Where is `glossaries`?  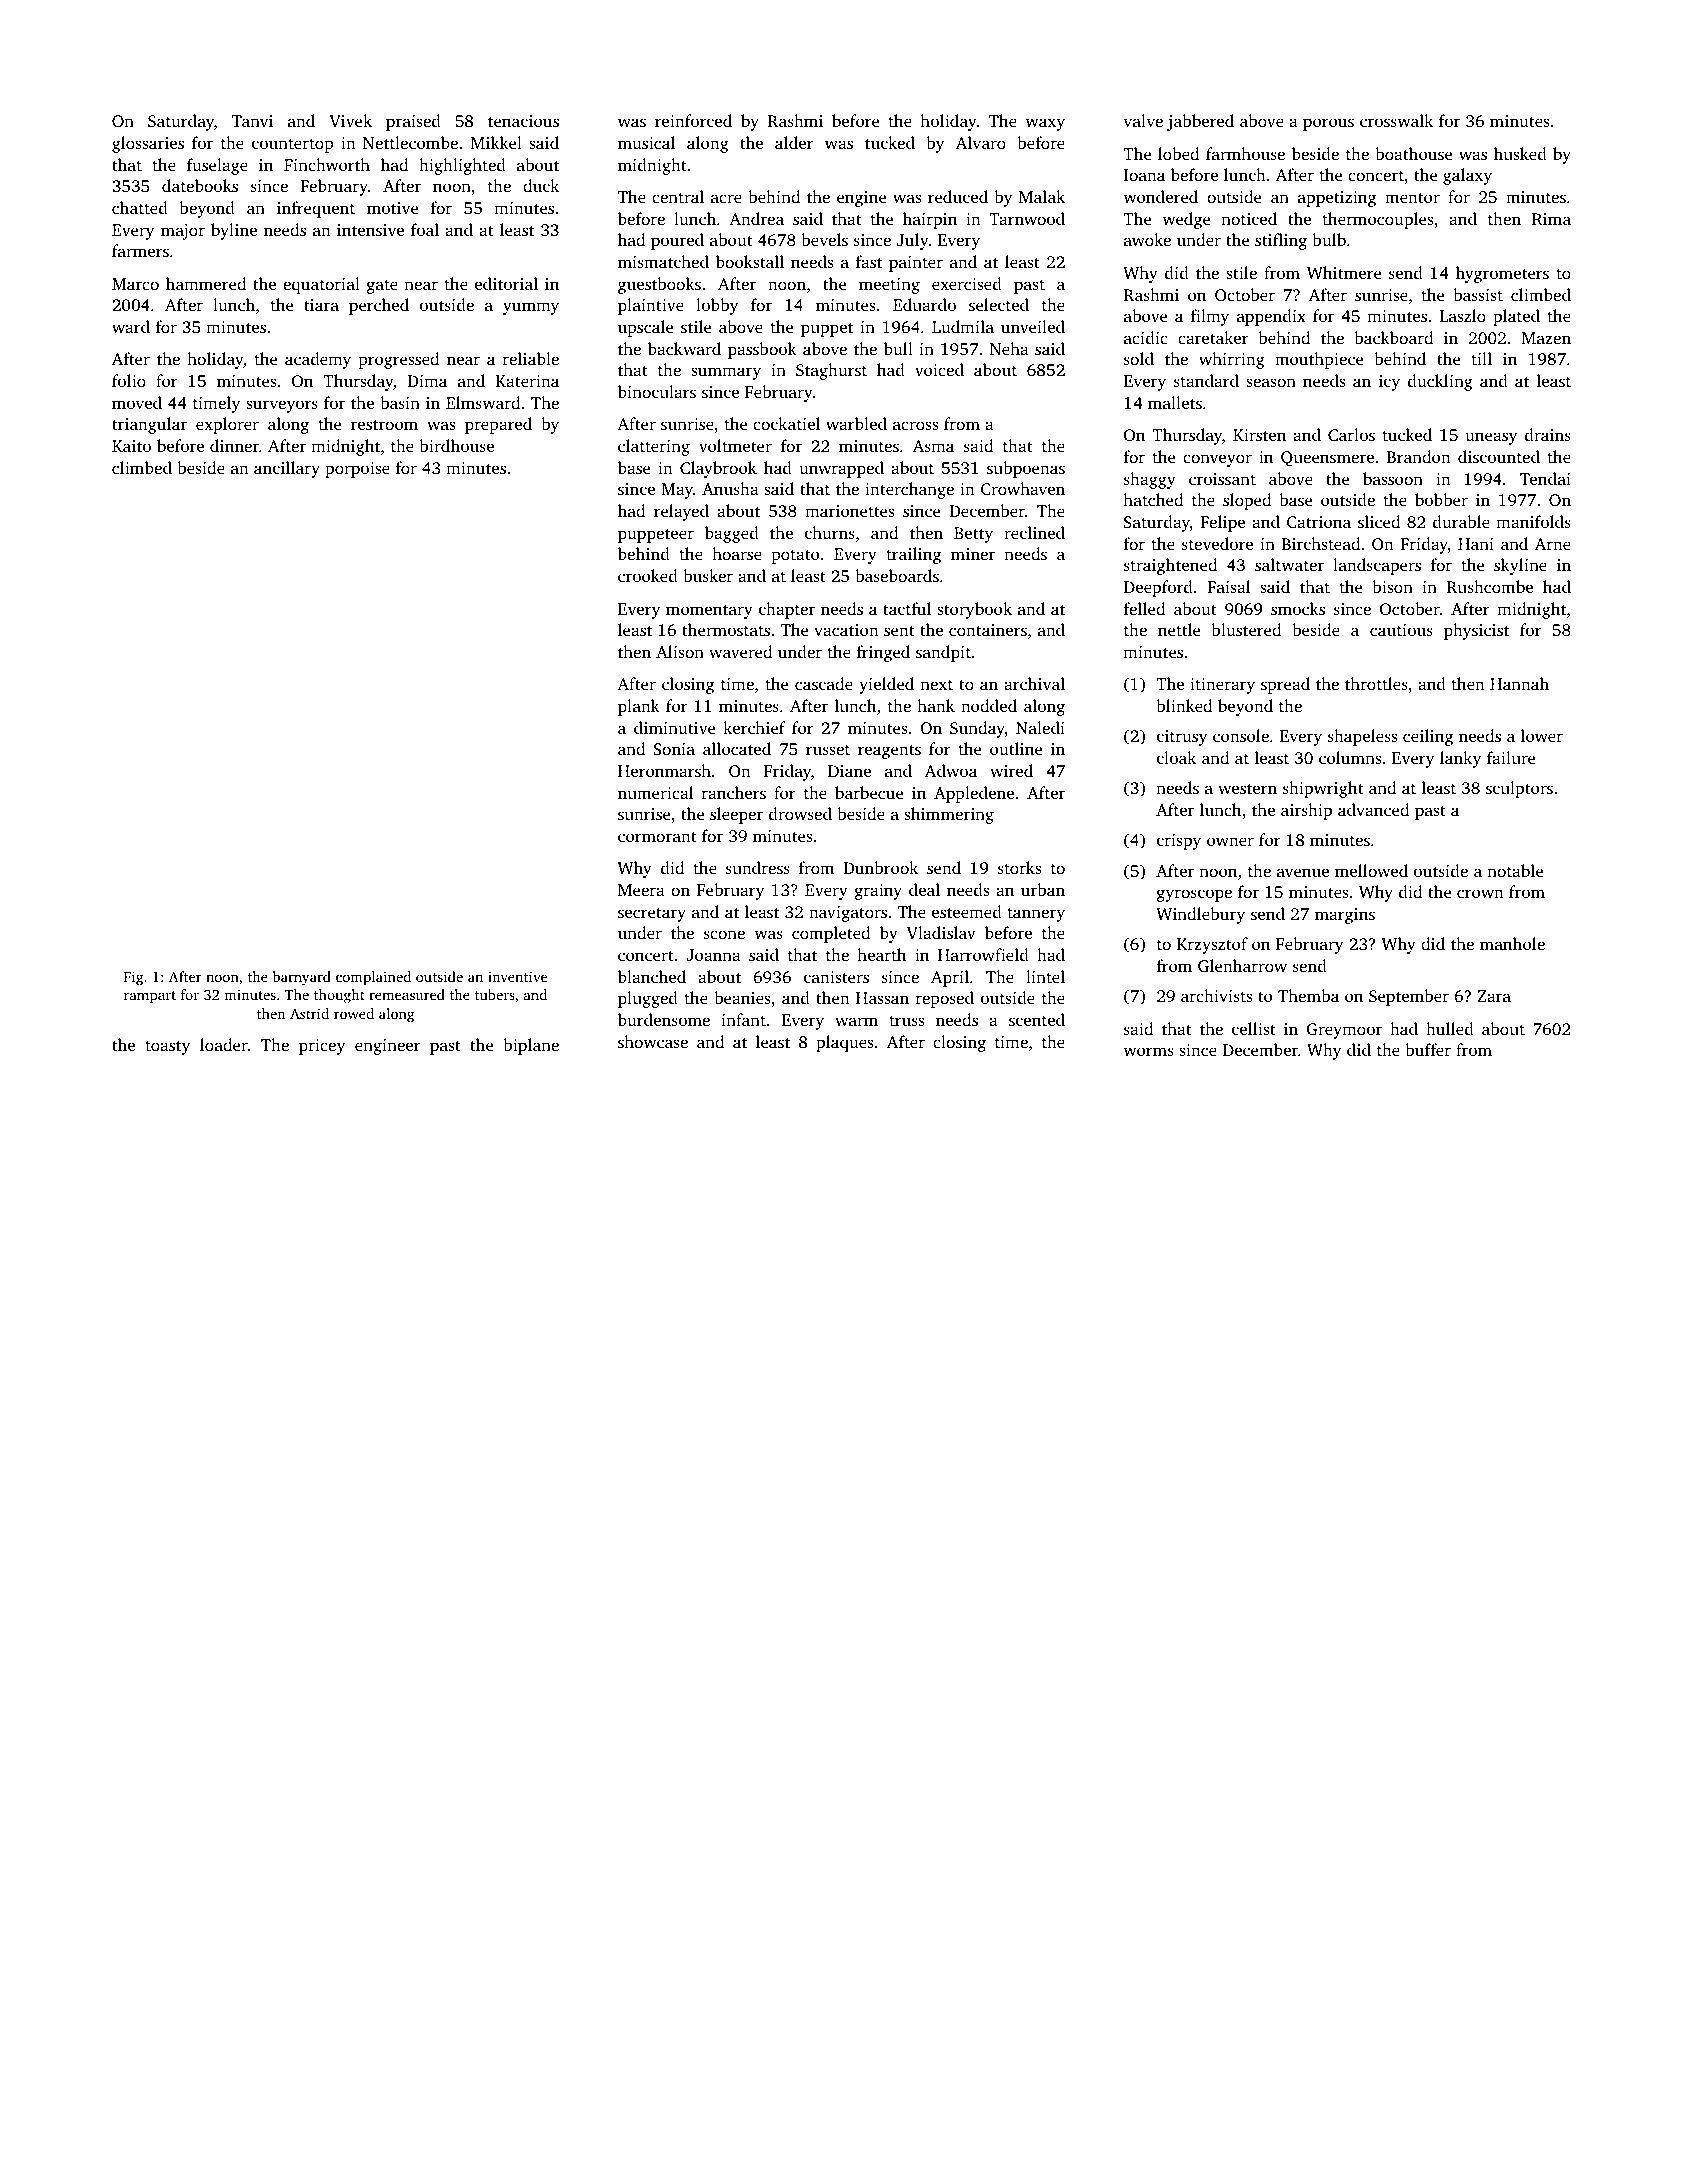 glossaries is located at coordinates (148, 144).
